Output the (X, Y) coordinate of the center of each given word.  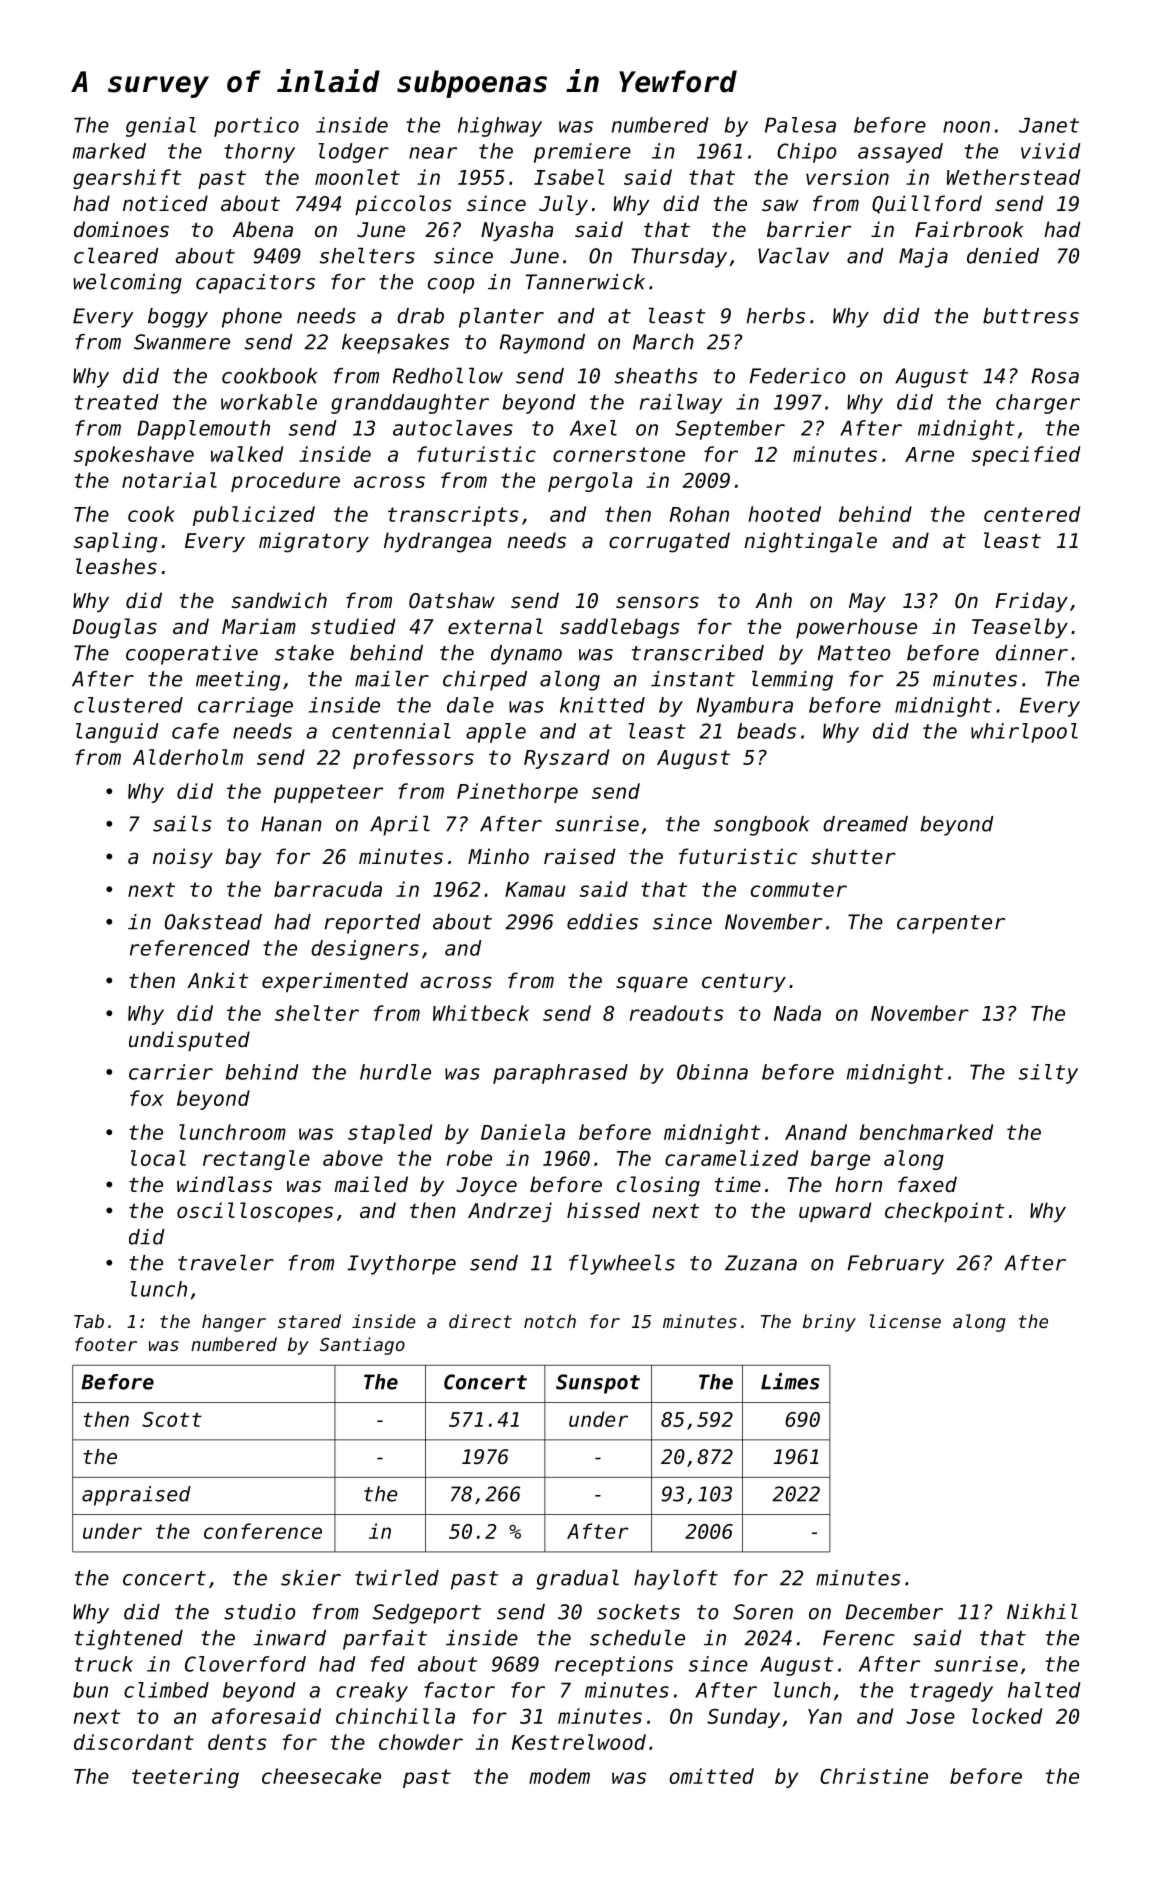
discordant (134, 1742)
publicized (254, 516)
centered (1032, 514)
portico (256, 127)
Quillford (927, 204)
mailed (371, 1184)
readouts (677, 1013)
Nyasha (517, 231)
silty (1048, 1074)
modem (559, 1776)
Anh (773, 600)
